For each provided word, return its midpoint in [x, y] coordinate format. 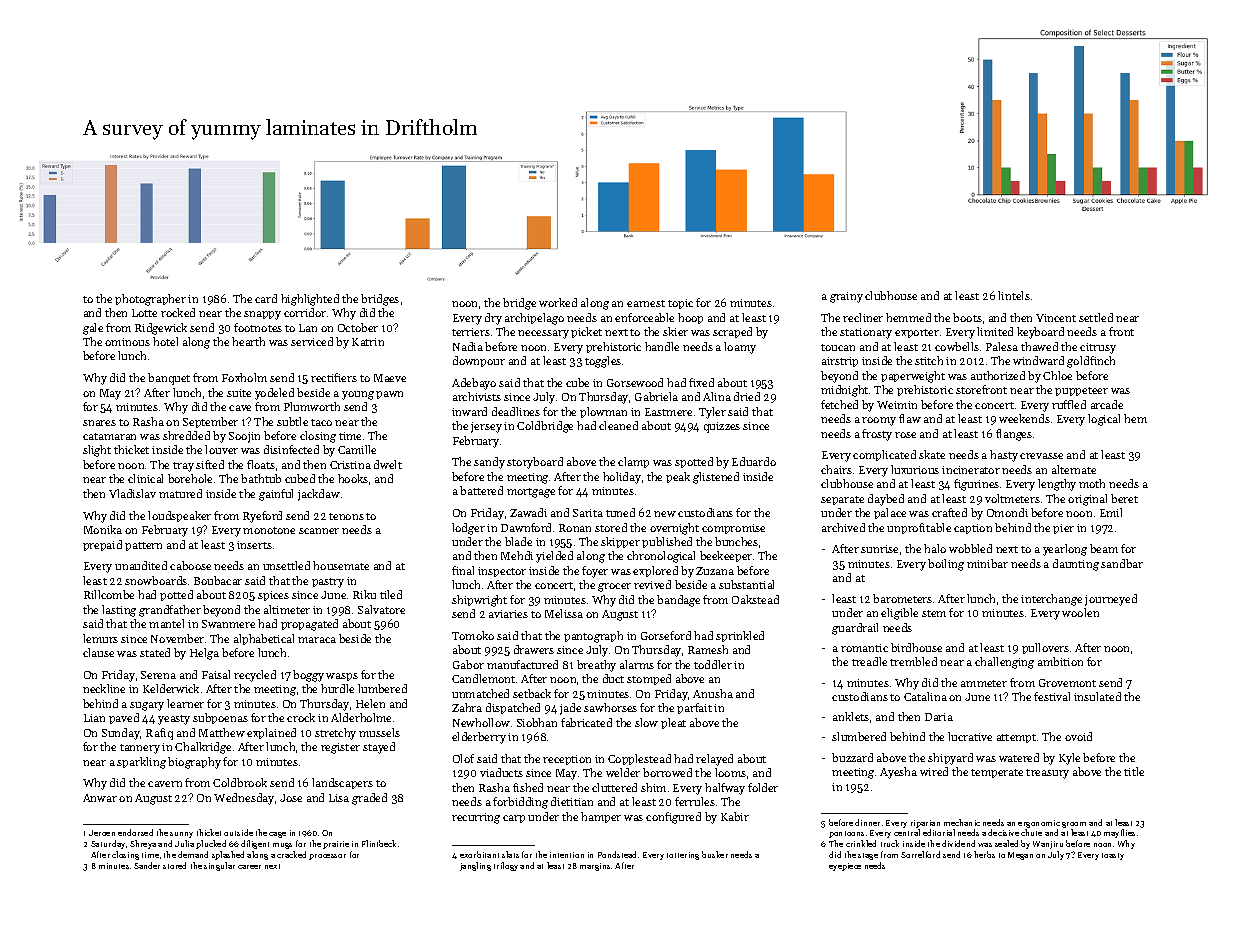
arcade [1107, 404]
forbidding [520, 803]
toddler [713, 664]
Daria [939, 717]
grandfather [170, 611]
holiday [622, 478]
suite [239, 393]
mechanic [962, 822]
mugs [282, 846]
